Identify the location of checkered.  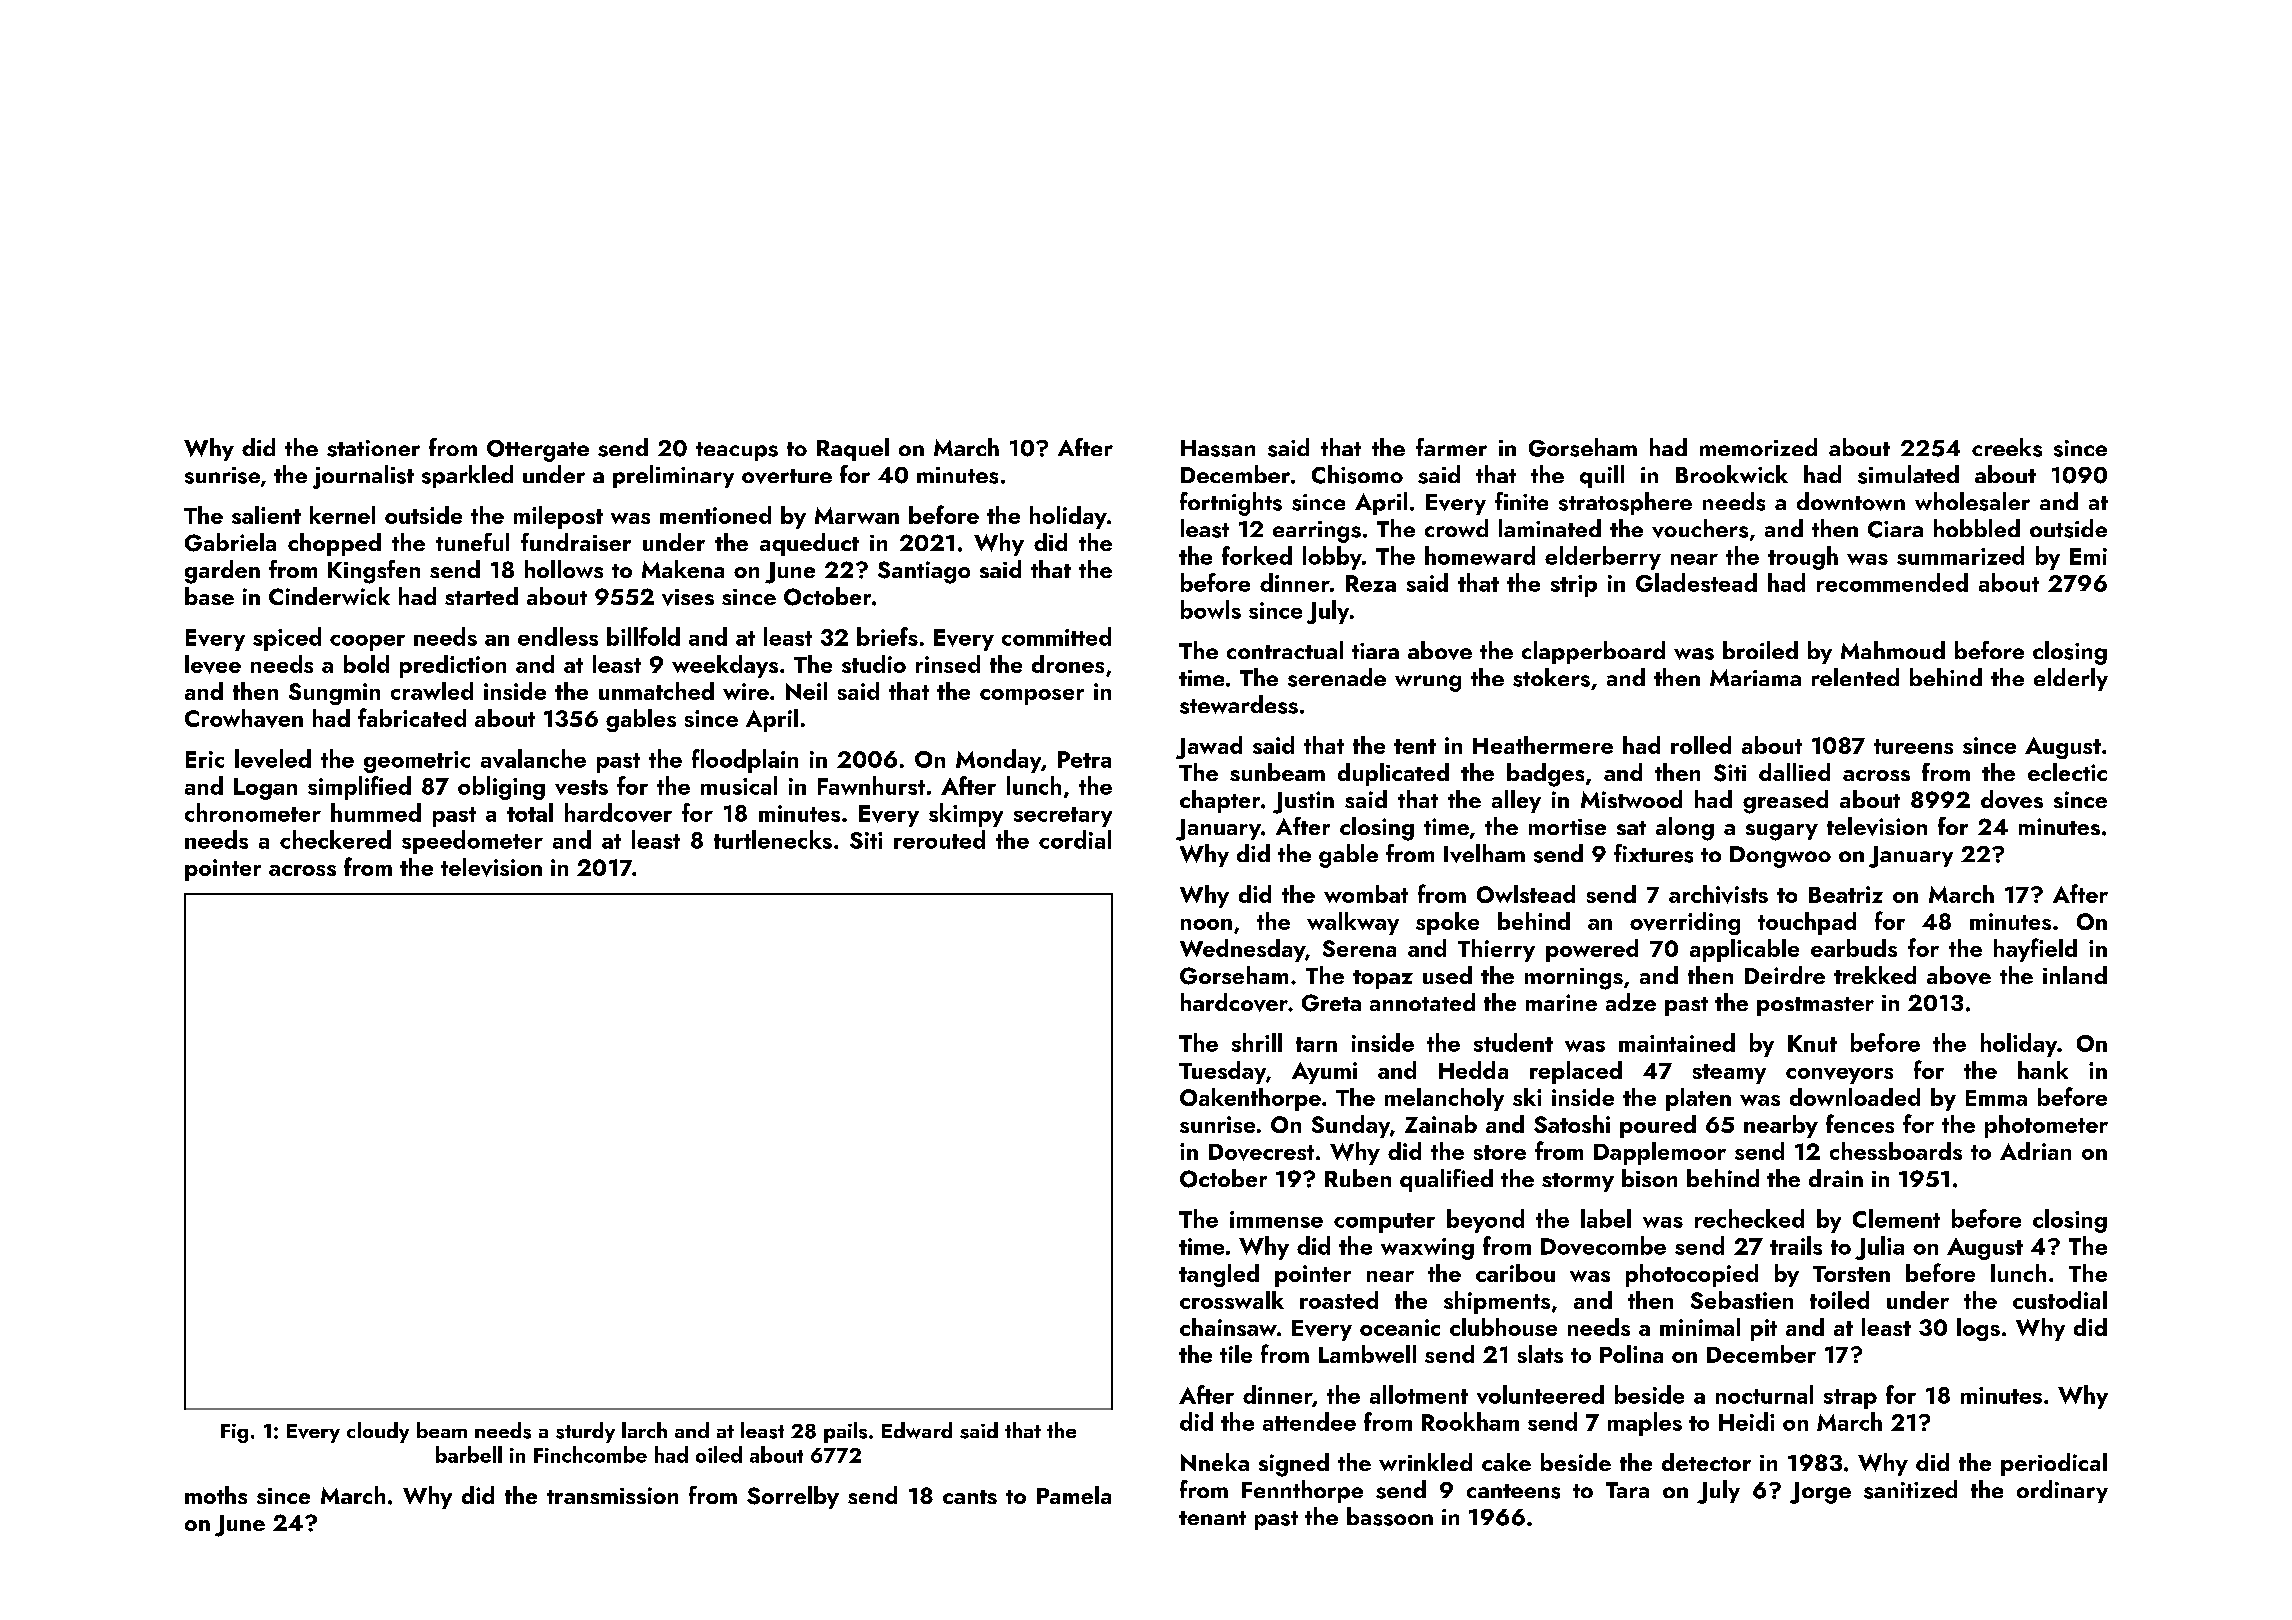
(335, 839).
